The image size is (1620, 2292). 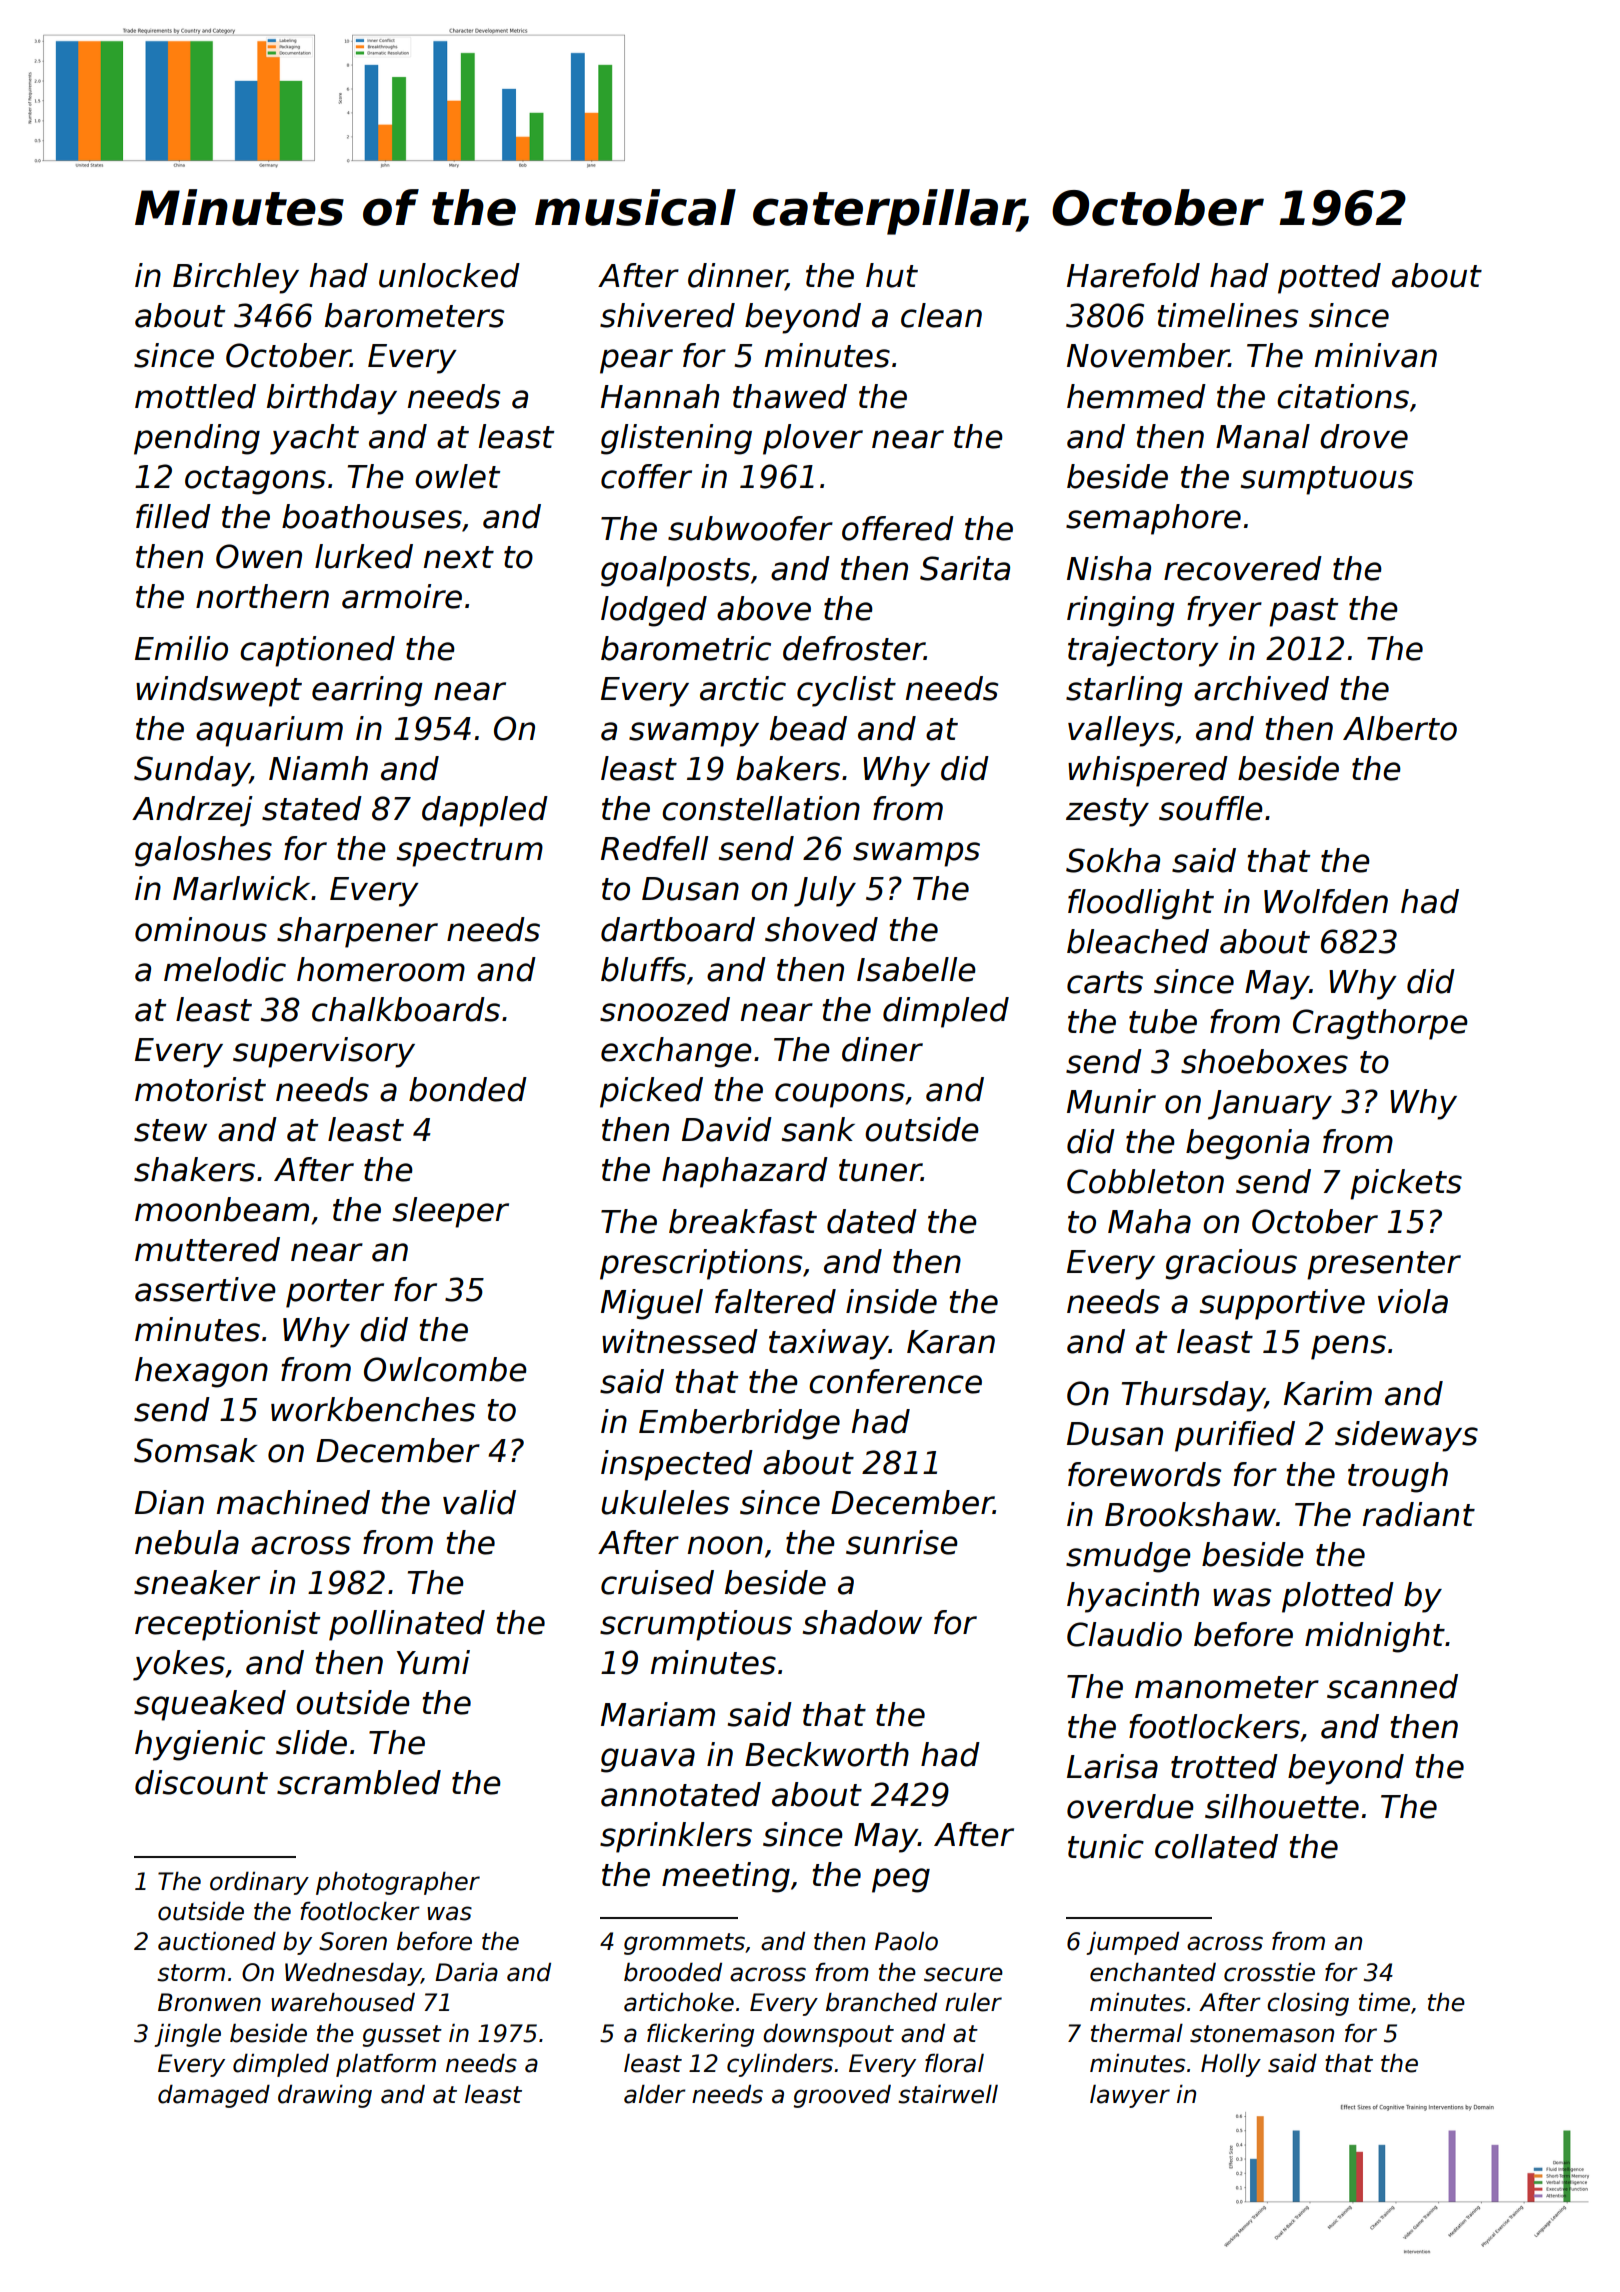 I want to click on secure, so click(x=963, y=1974).
